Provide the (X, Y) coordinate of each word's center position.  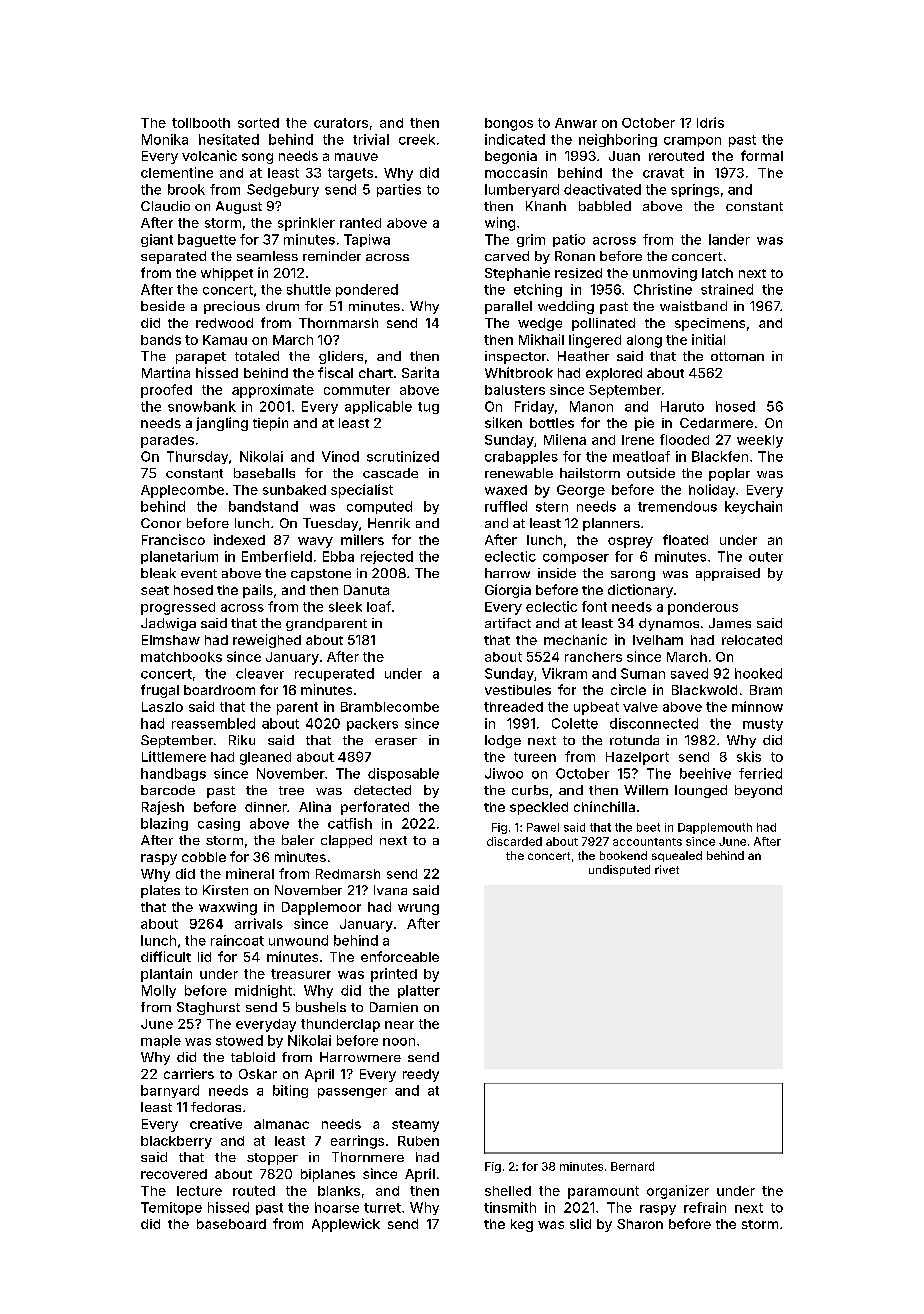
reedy (421, 1075)
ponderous (703, 608)
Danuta (366, 590)
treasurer (301, 974)
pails (258, 591)
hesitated (229, 139)
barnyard (170, 1091)
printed (394, 975)
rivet (667, 869)
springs (695, 190)
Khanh (546, 206)
